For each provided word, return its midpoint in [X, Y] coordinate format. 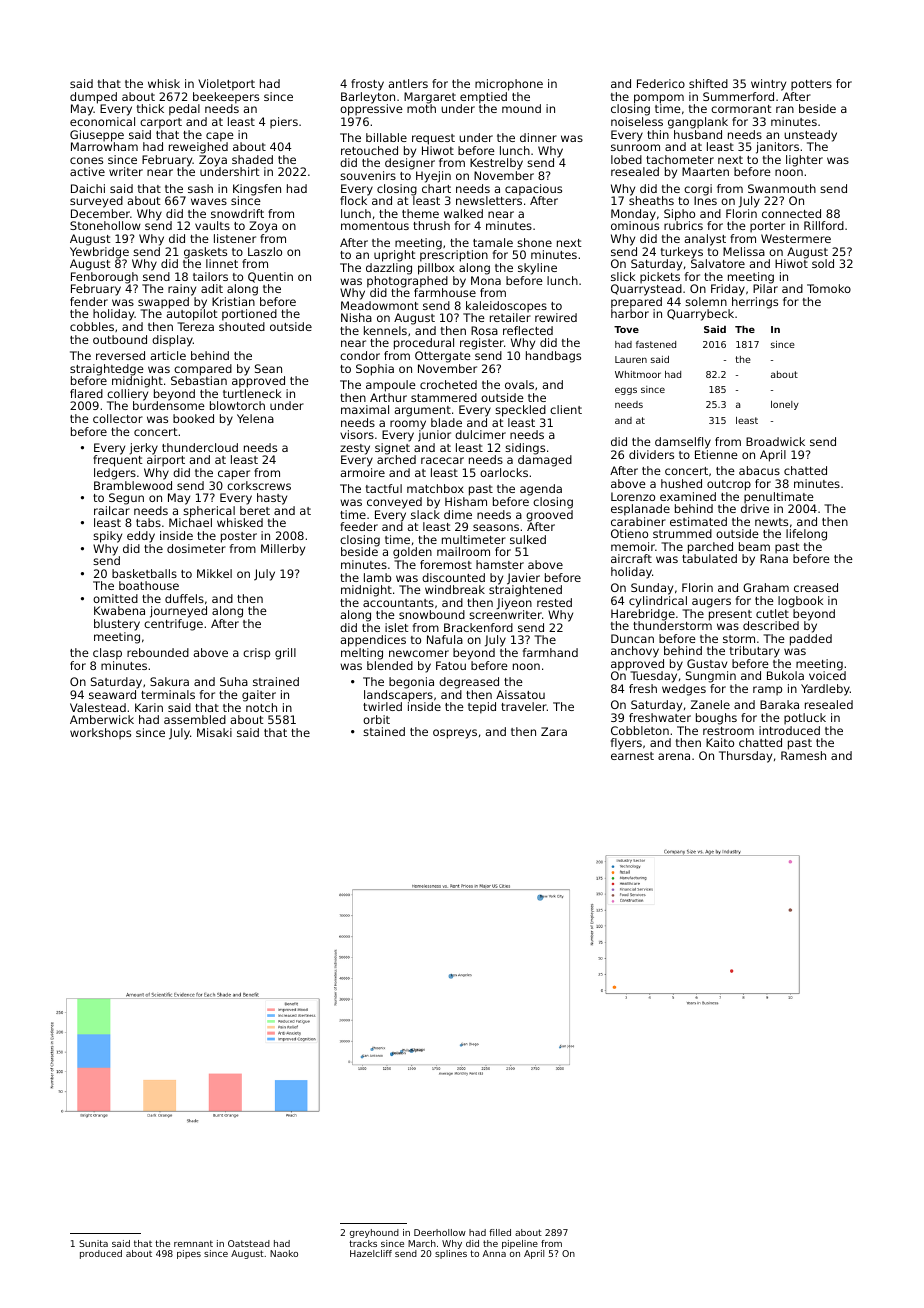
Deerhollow [440, 1232]
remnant [193, 1243]
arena [674, 756]
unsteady [810, 136]
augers [711, 603]
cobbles [92, 326]
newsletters [489, 200]
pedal [184, 110]
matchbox [435, 488]
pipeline [520, 1244]
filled [500, 1232]
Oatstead [249, 1243]
